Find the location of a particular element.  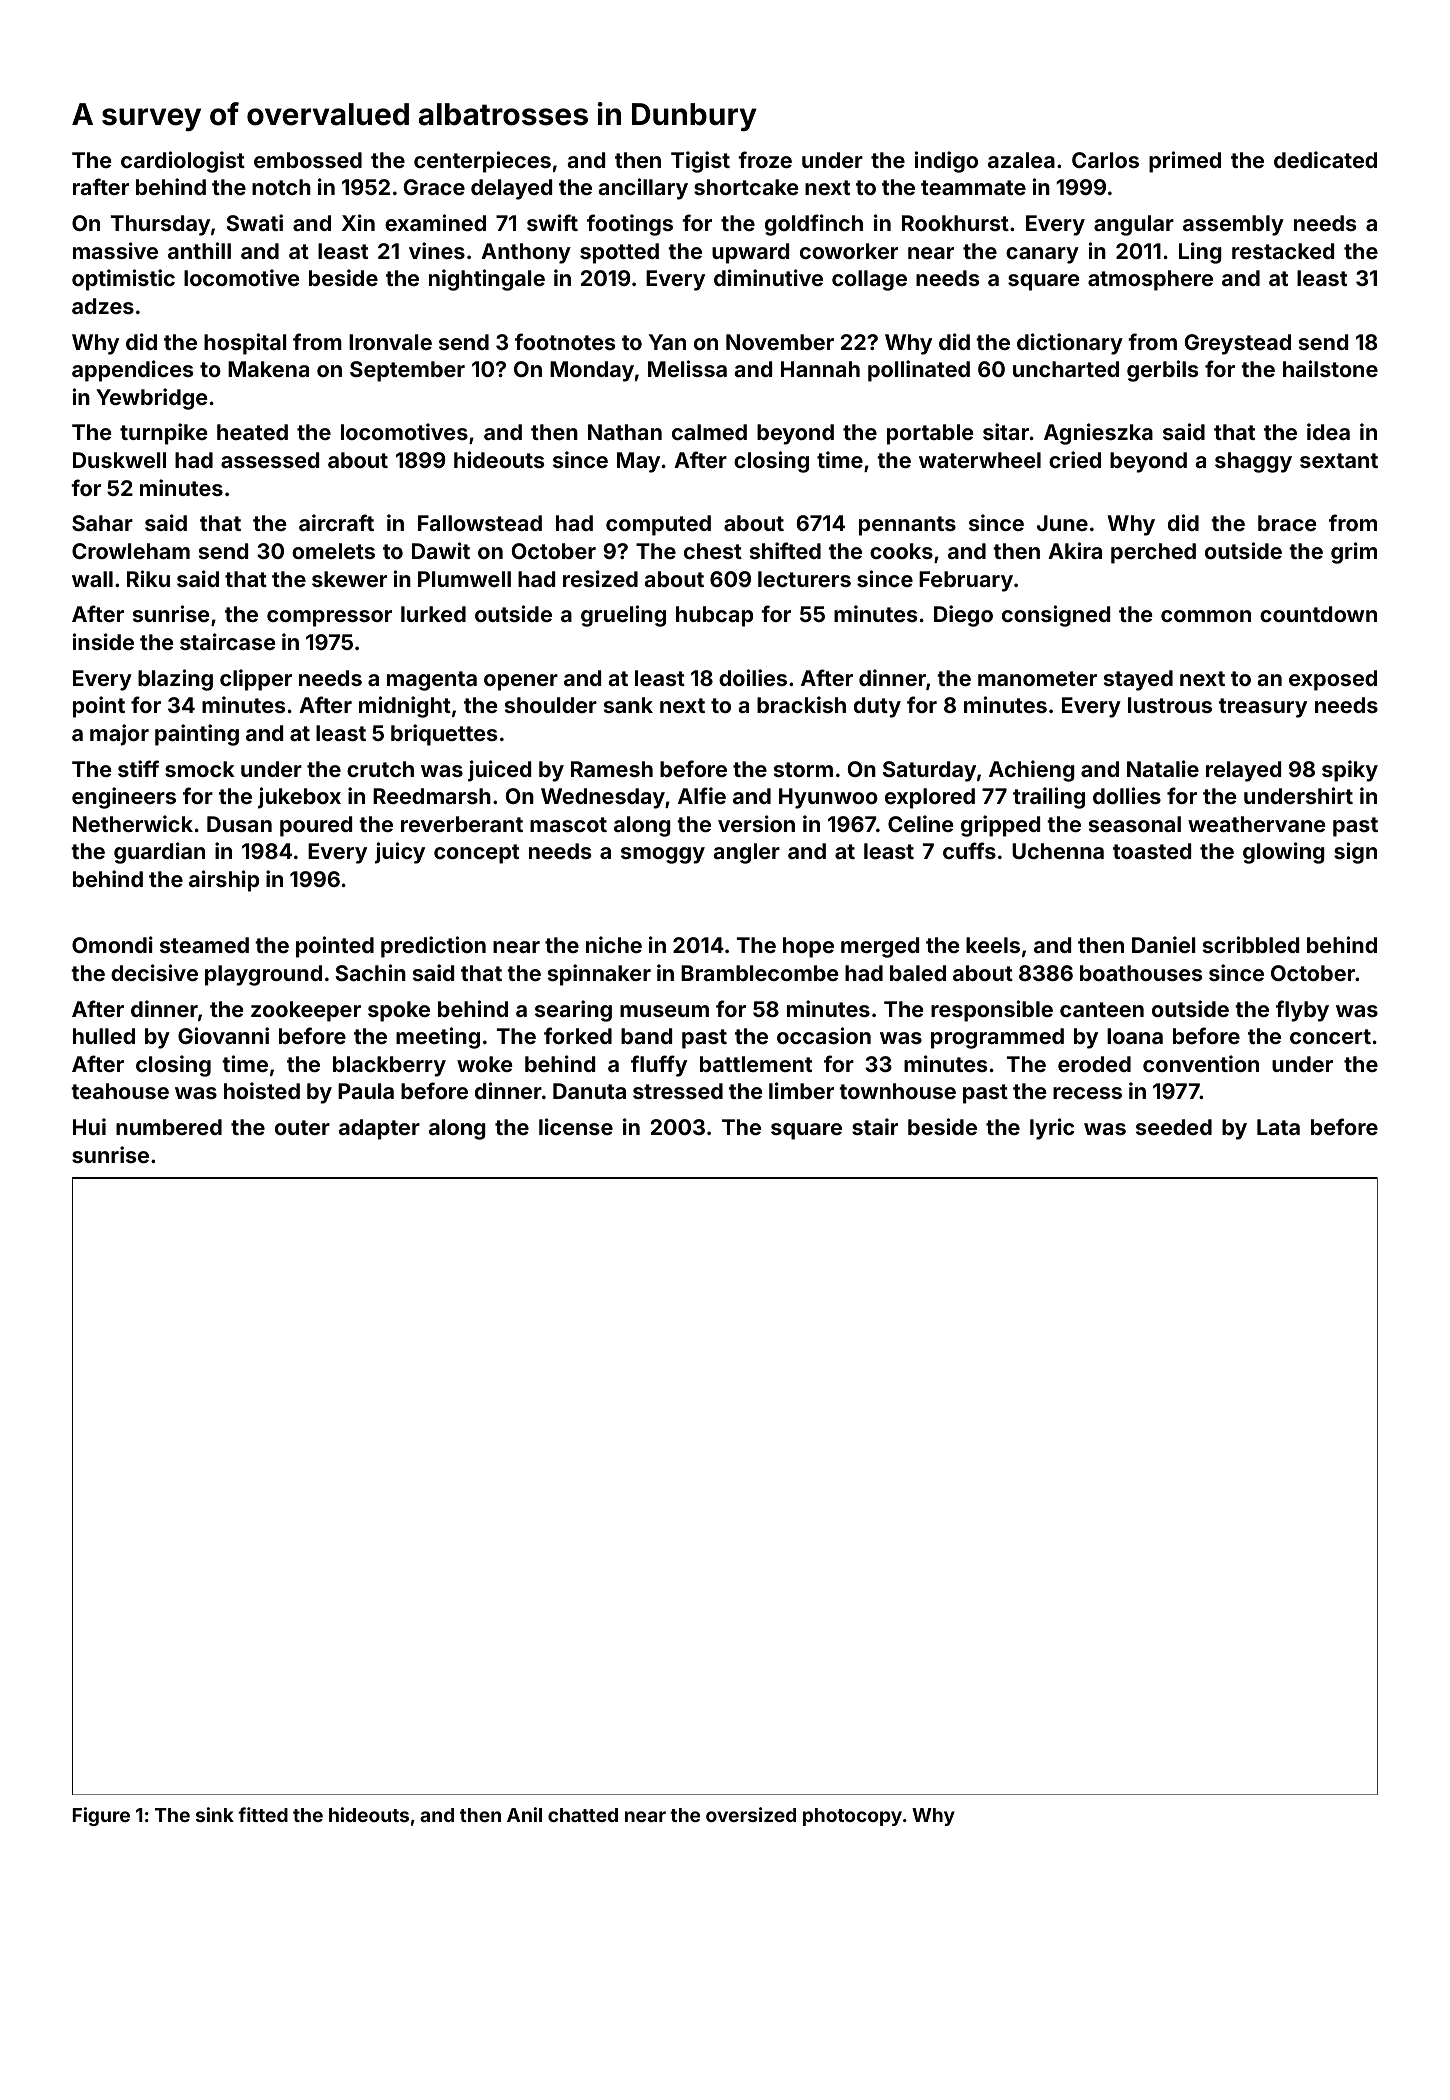

shifted is located at coordinates (785, 550).
